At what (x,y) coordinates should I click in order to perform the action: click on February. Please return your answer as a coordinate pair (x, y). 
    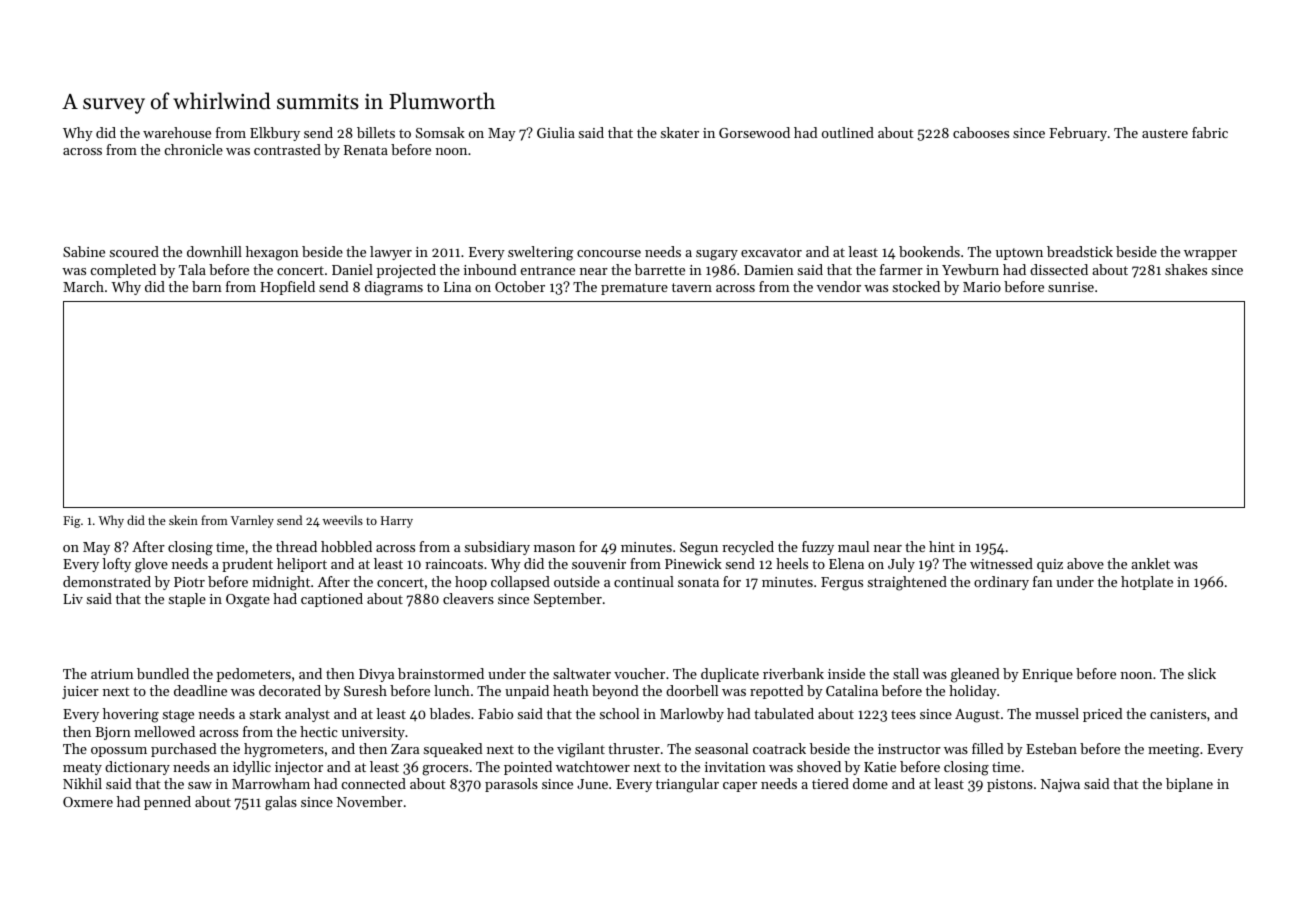
    Looking at the image, I should click on (1078, 134).
